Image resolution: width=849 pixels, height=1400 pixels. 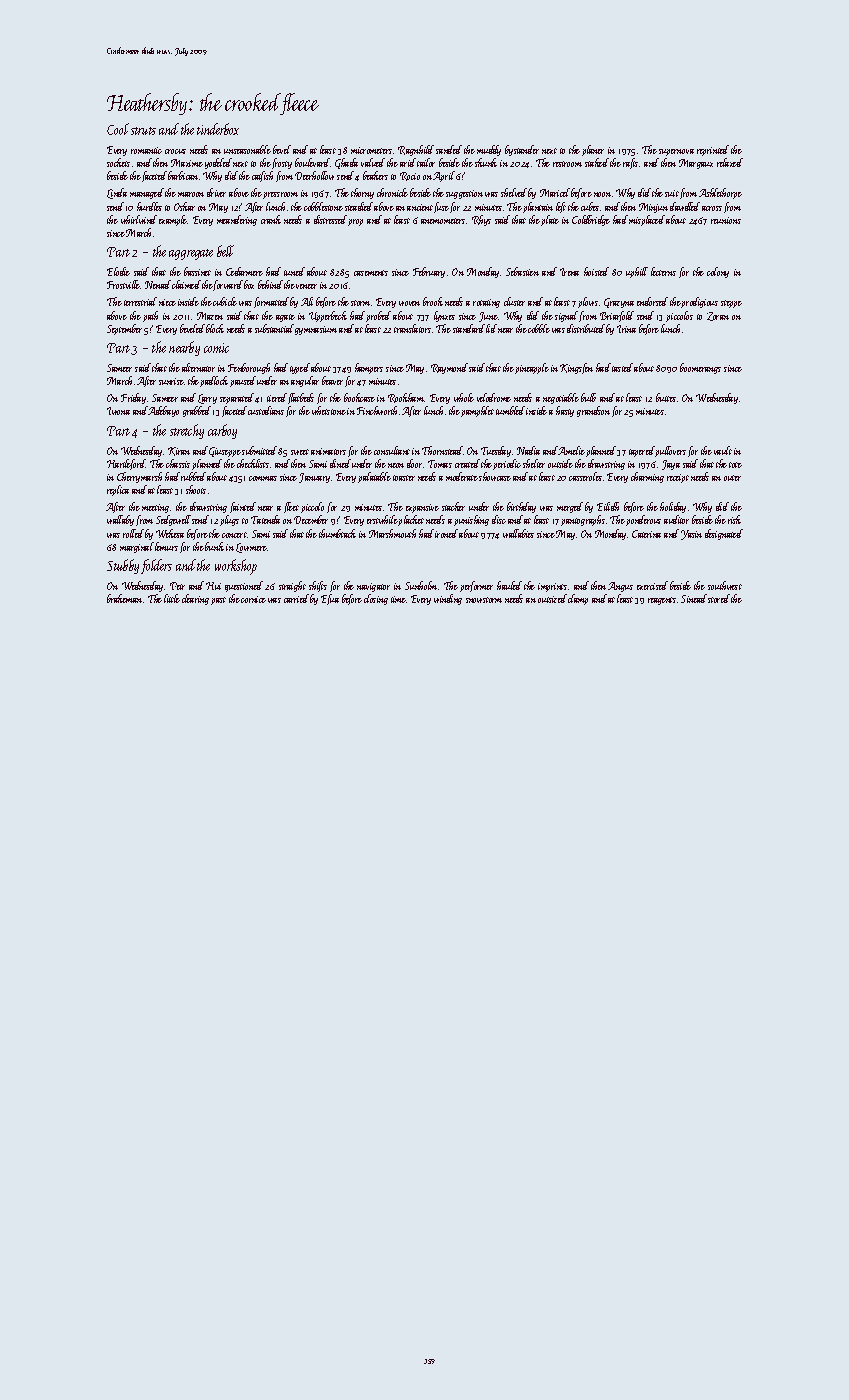 I want to click on casements, so click(x=371, y=273).
